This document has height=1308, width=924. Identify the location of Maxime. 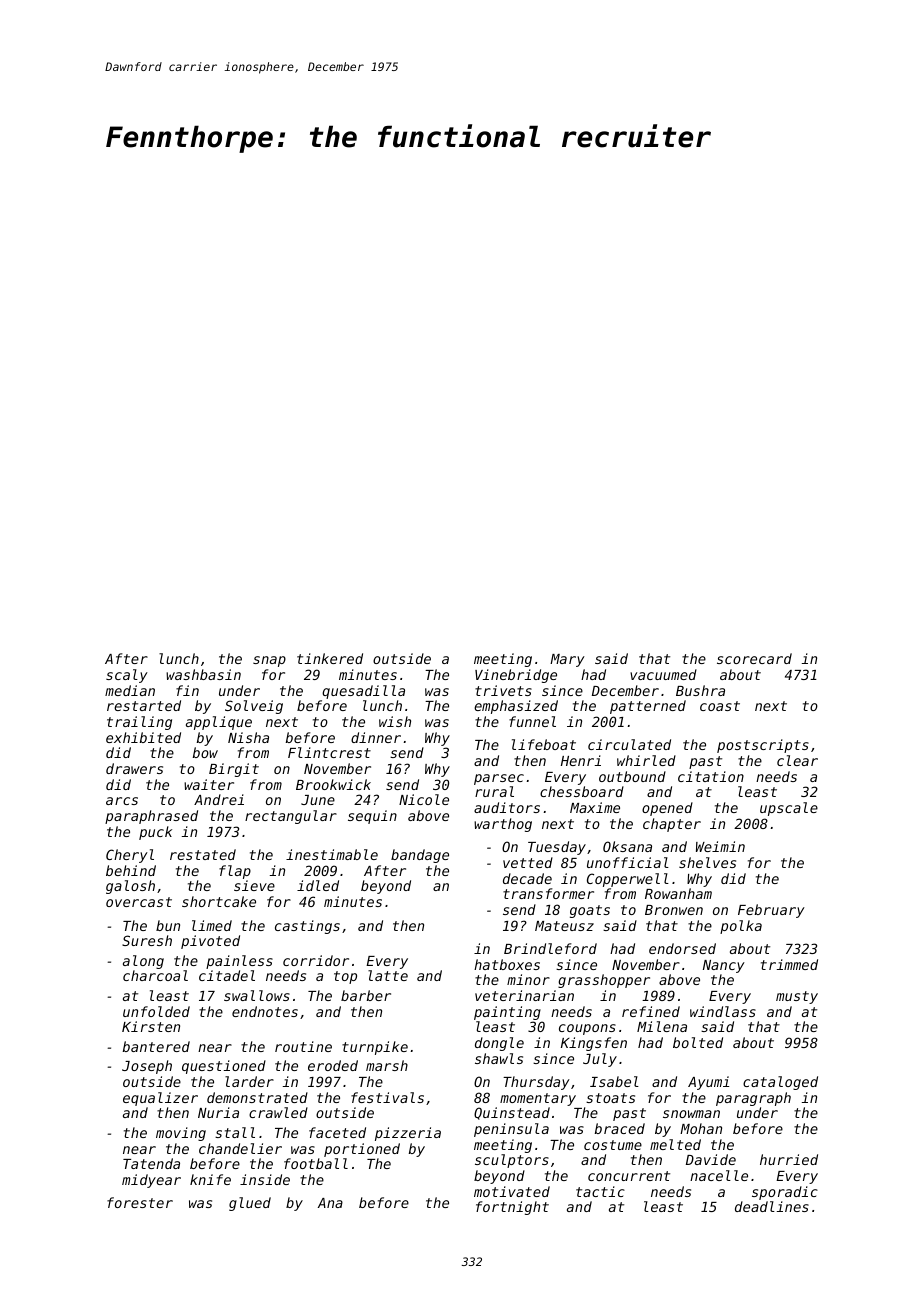
(595, 807).
